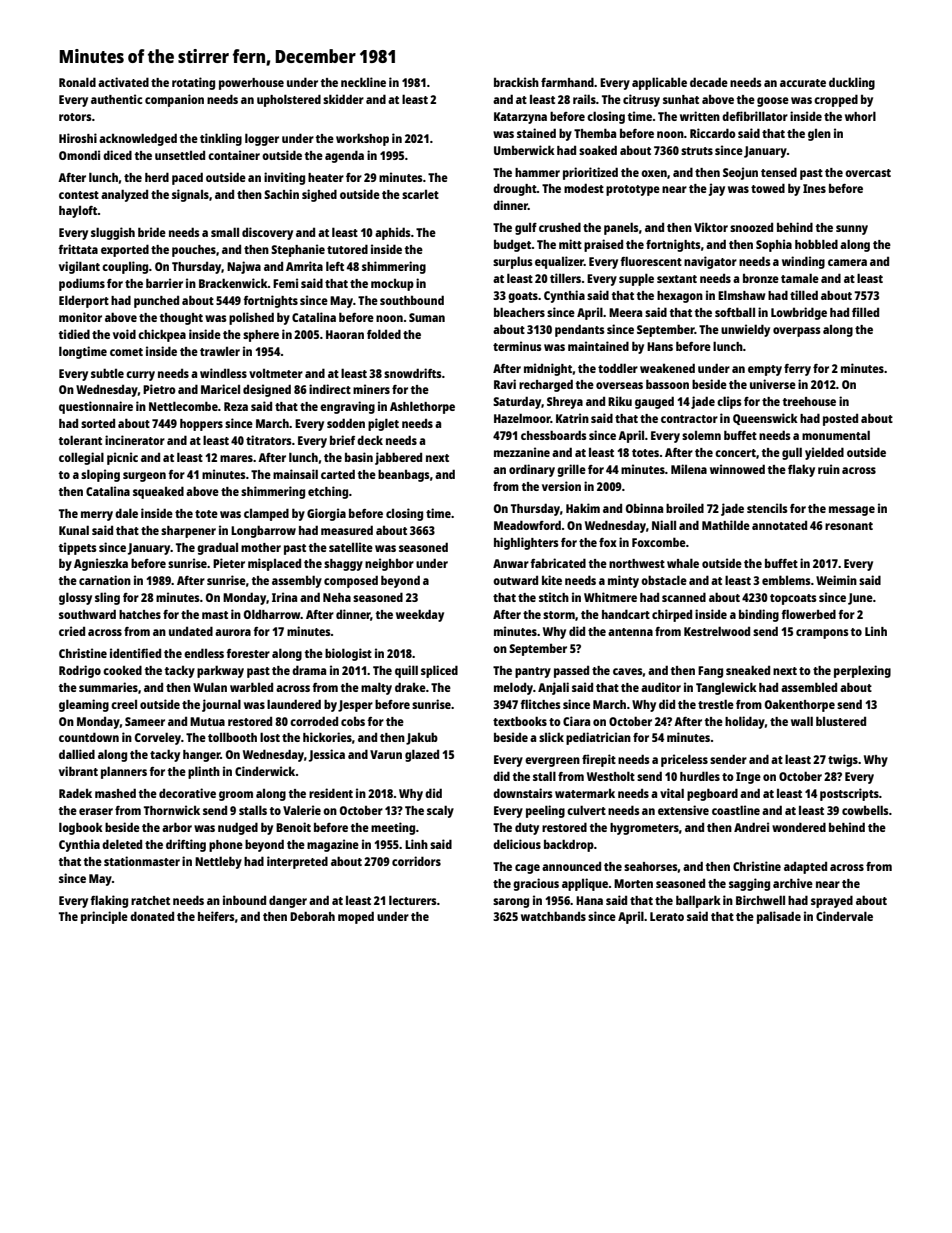 Image resolution: width=952 pixels, height=1233 pixels. I want to click on powerhouse, so click(251, 84).
